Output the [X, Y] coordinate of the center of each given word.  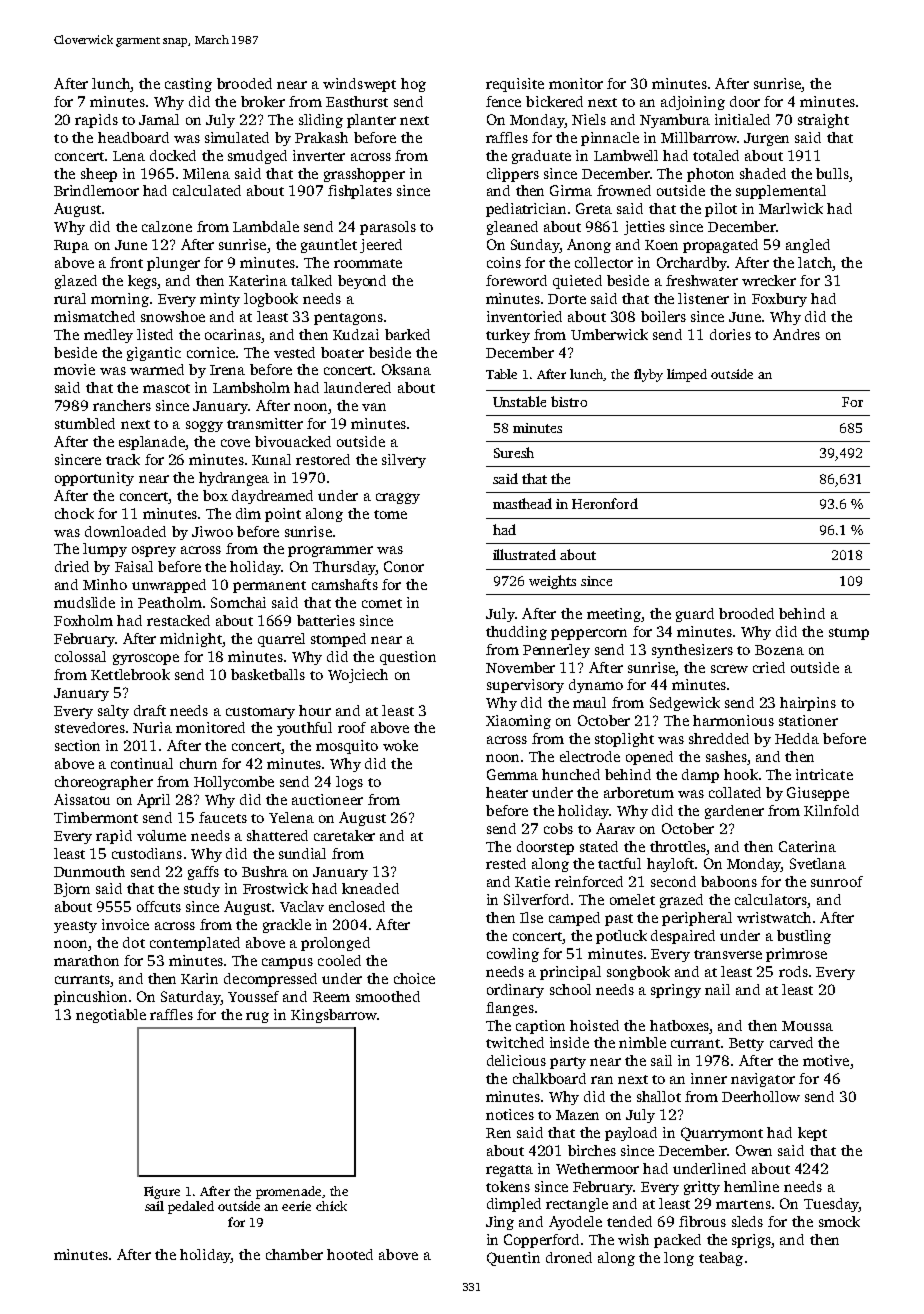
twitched [515, 1042]
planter [371, 121]
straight [823, 121]
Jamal [159, 119]
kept [812, 1134]
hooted [350, 1254]
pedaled [191, 1207]
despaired [683, 937]
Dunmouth [89, 871]
